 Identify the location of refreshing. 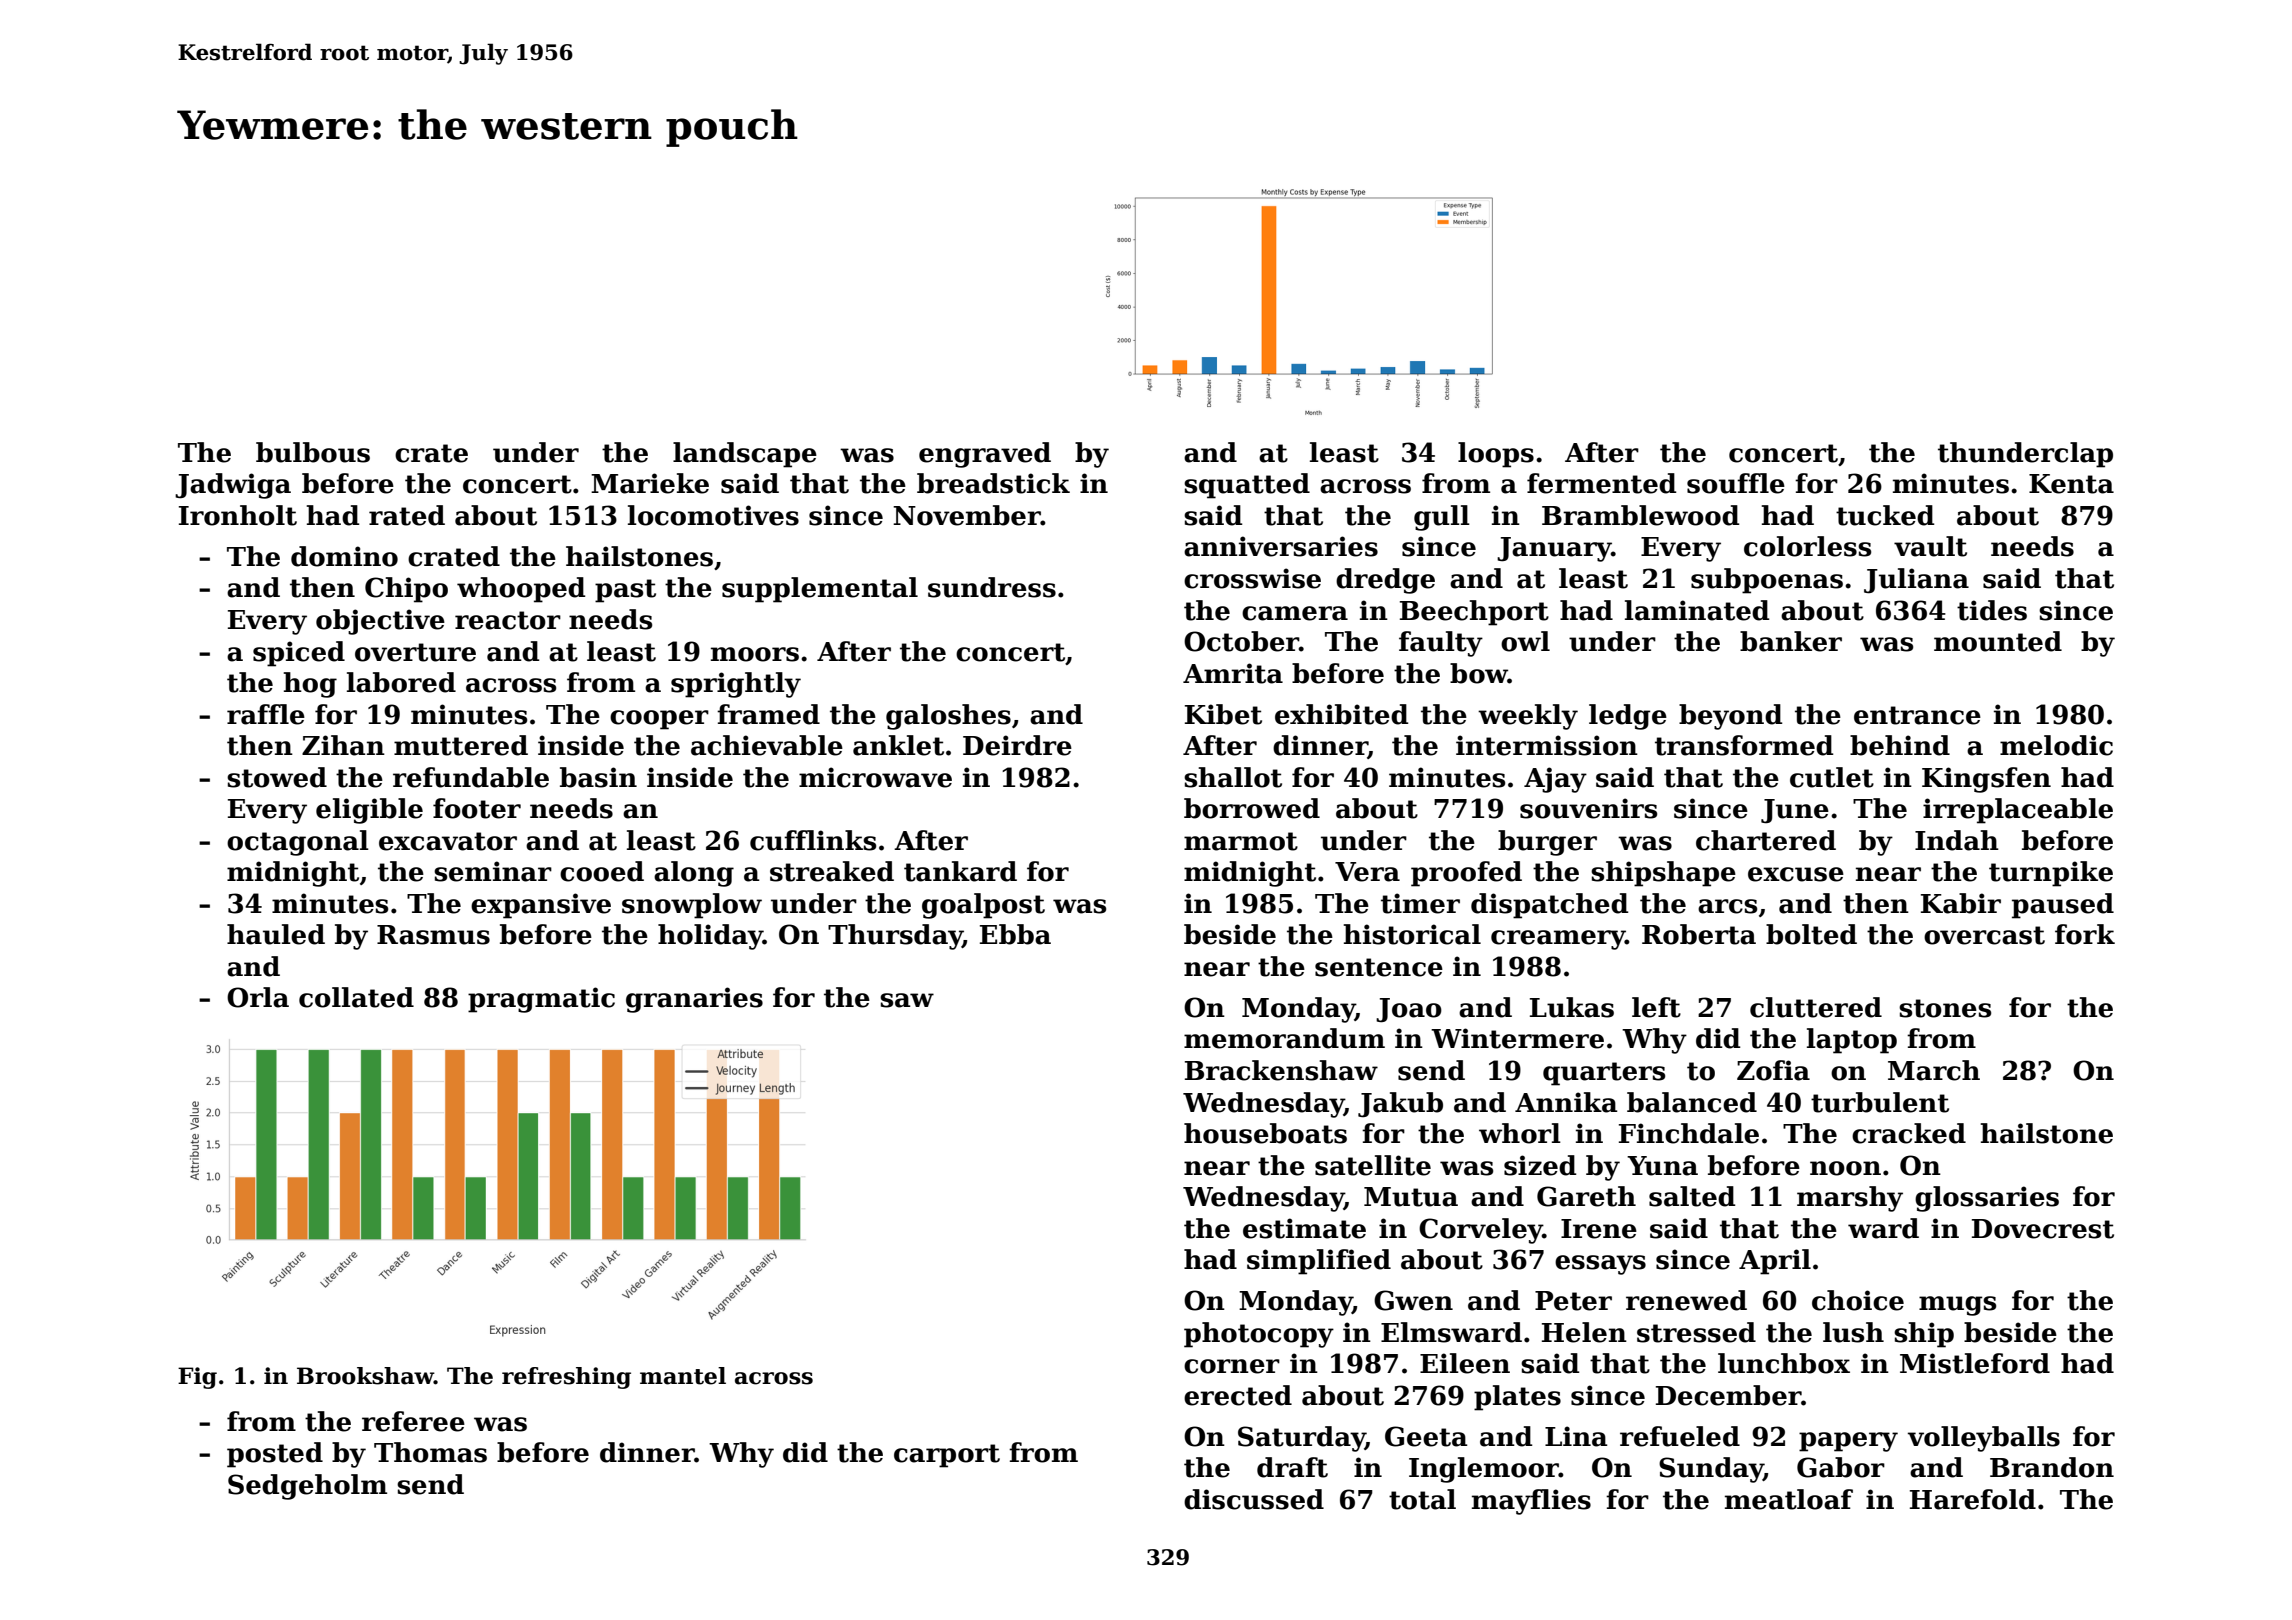
(566, 1378).
